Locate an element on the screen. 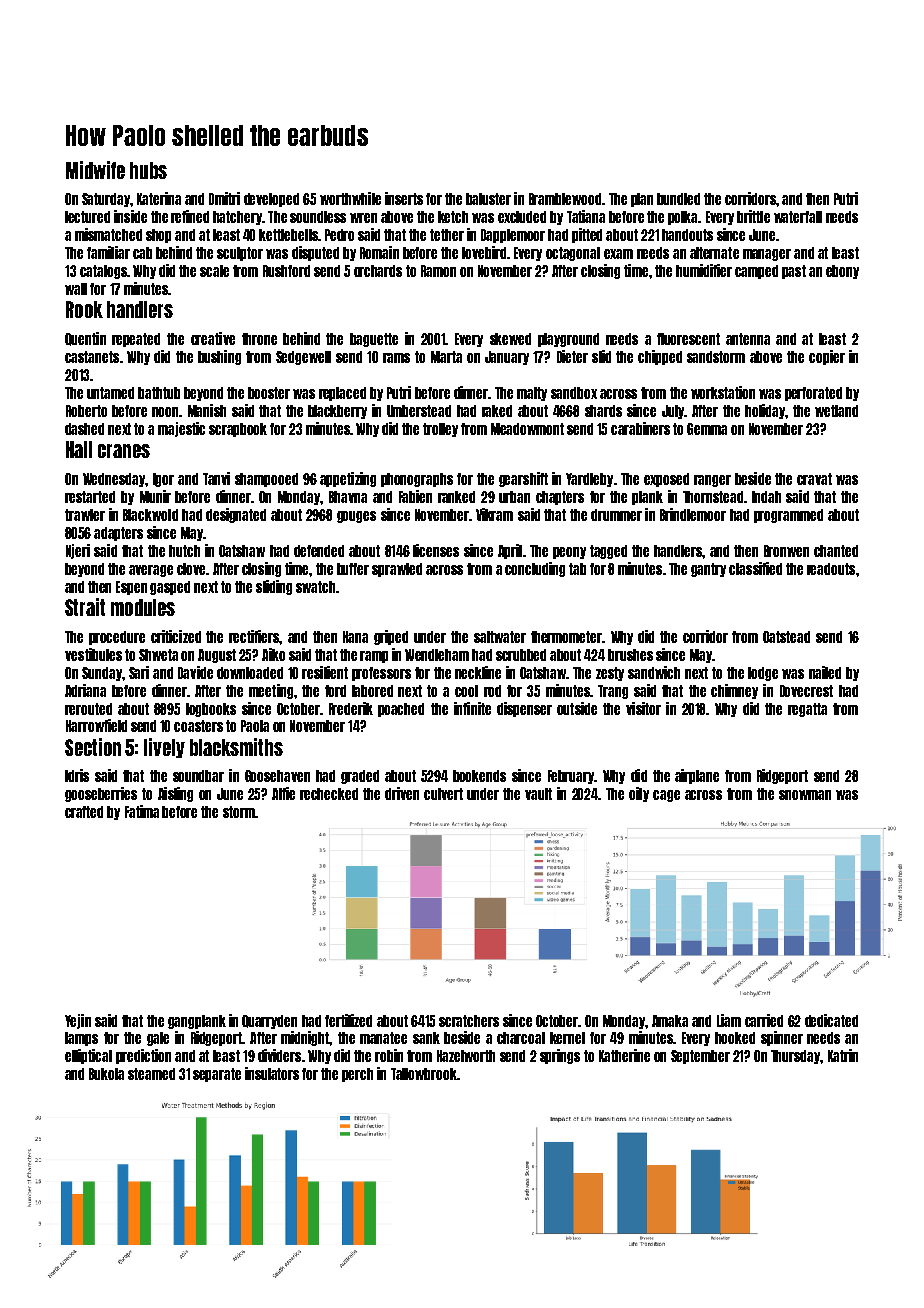 Image resolution: width=924 pixels, height=1308 pixels. swatch is located at coordinates (315, 587).
